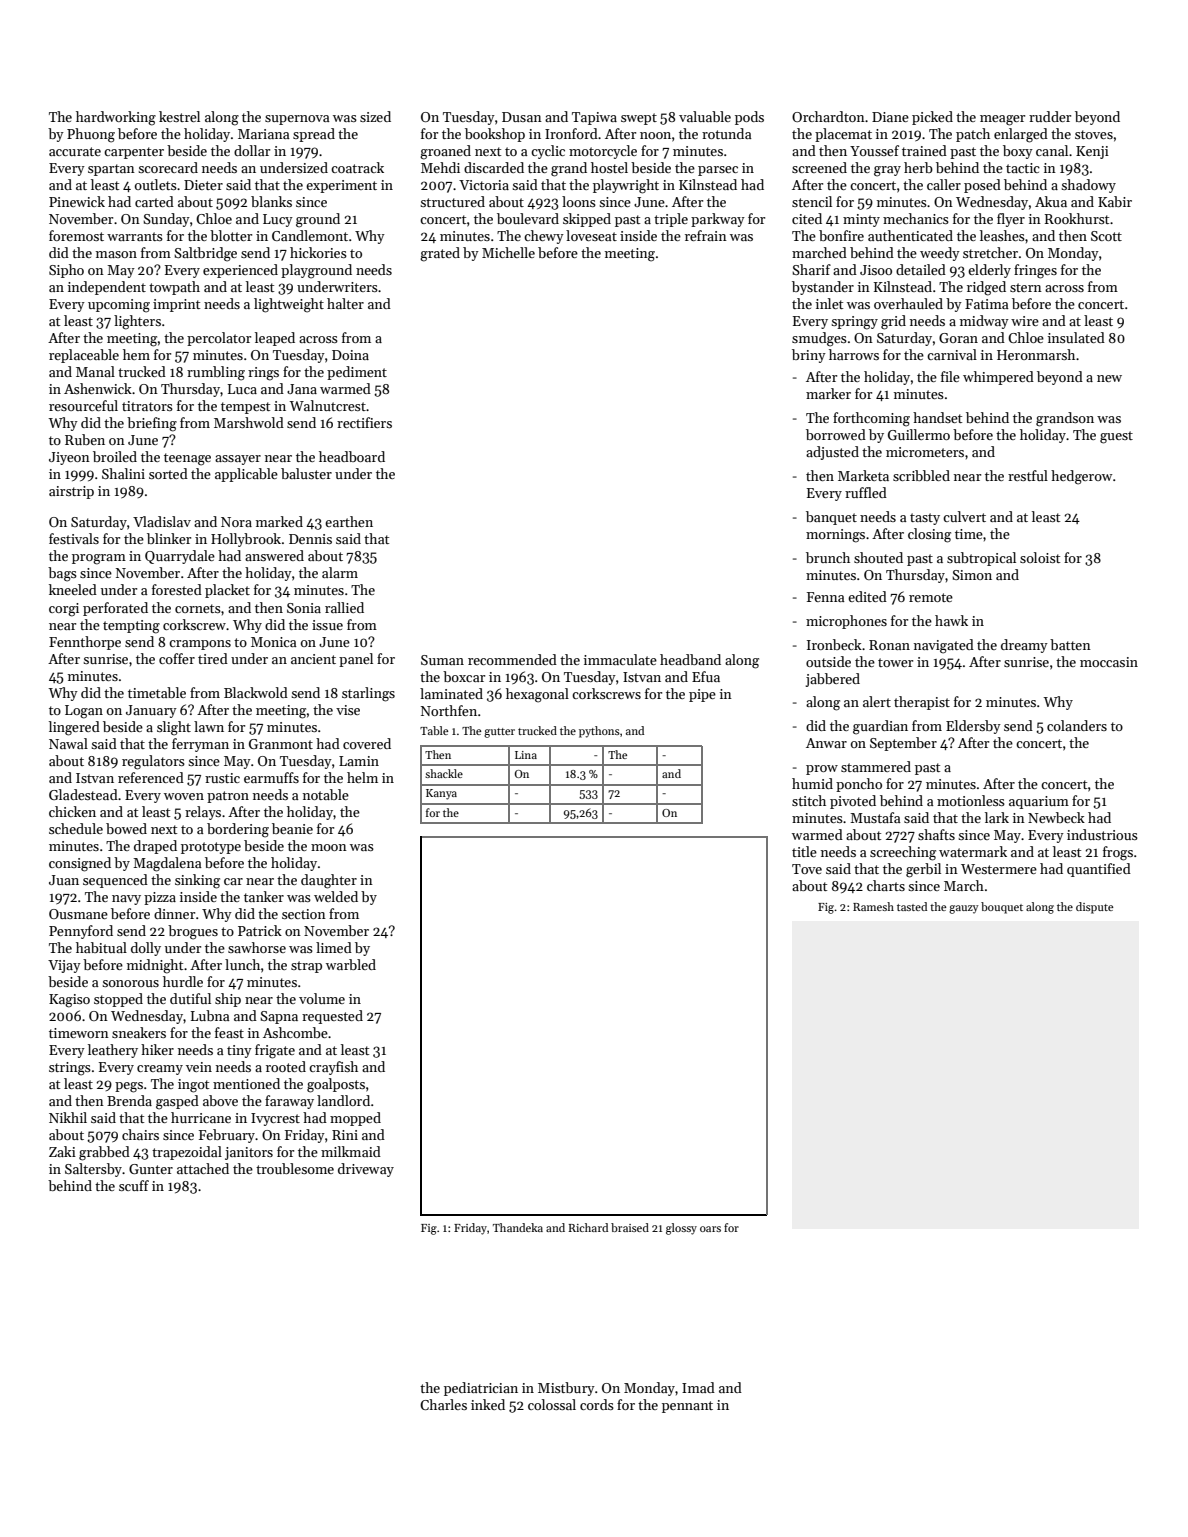  What do you see at coordinates (101, 947) in the screenshot?
I see `habitual` at bounding box center [101, 947].
